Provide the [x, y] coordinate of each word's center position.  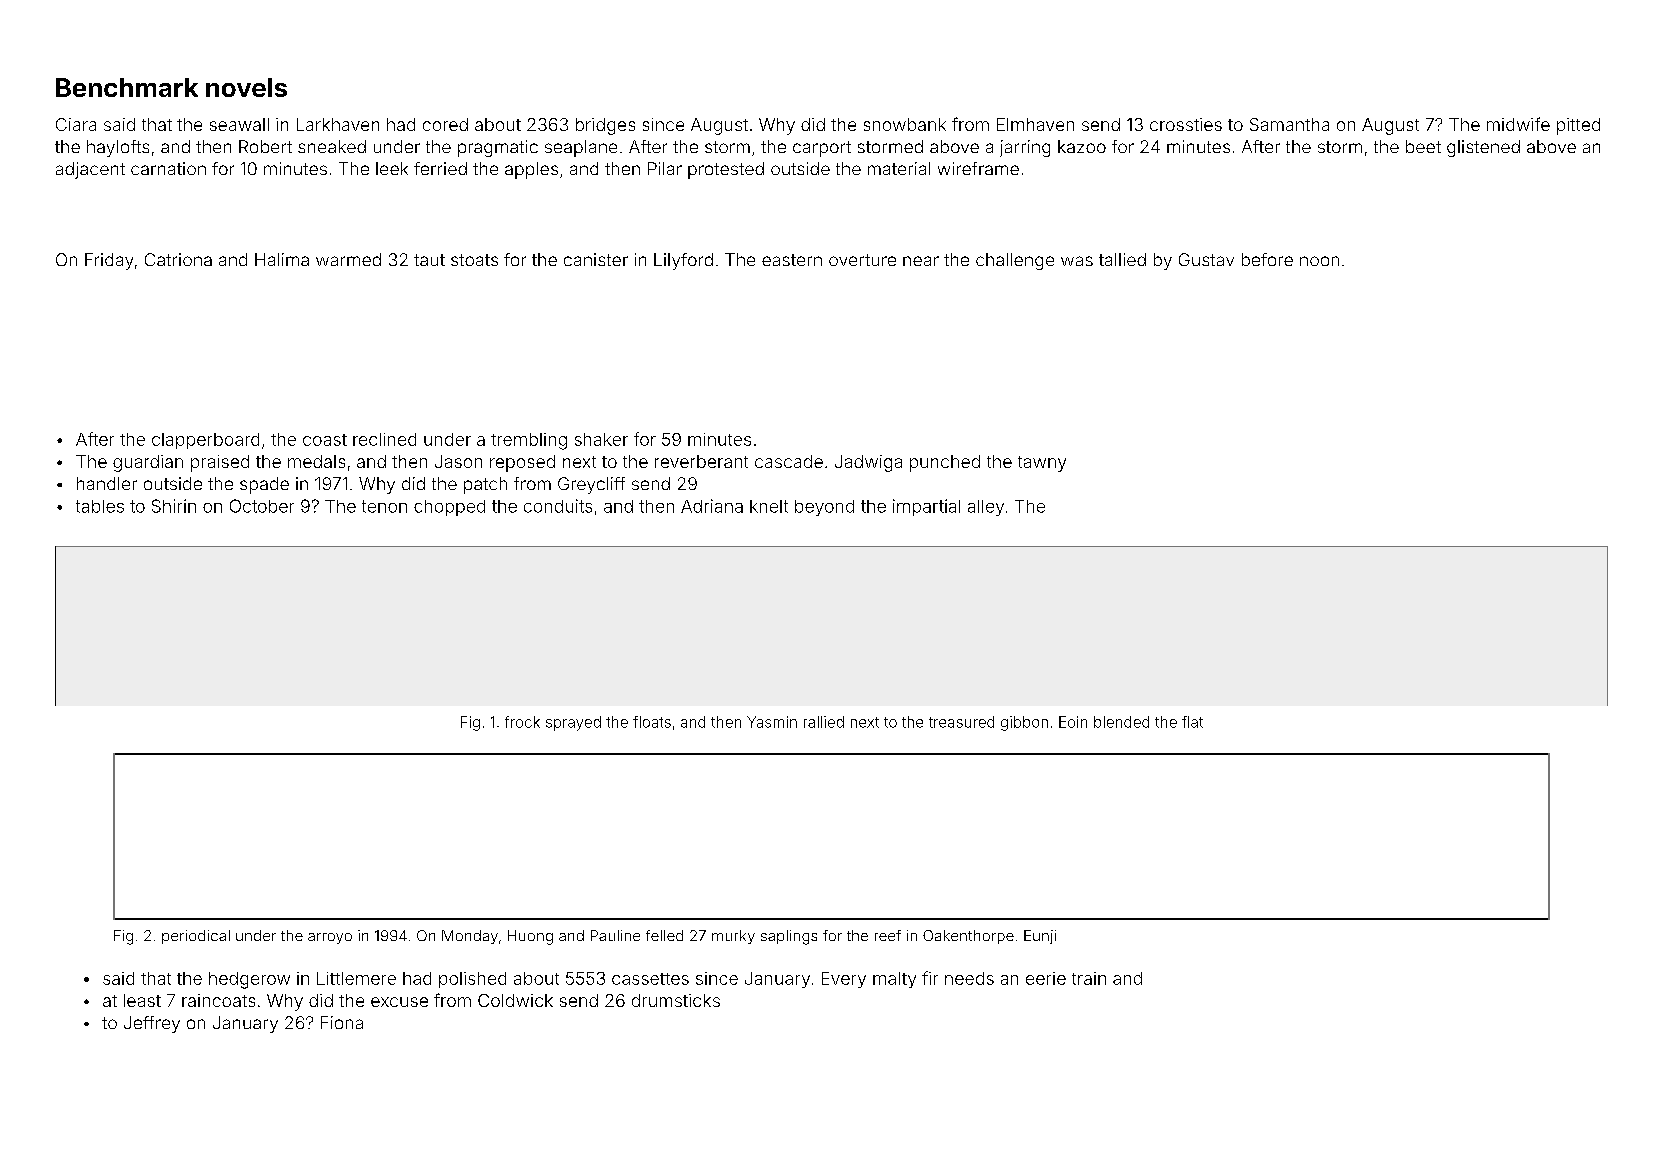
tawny [1042, 464]
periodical [196, 937]
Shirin [174, 506]
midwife [1518, 124]
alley [986, 508]
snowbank [905, 124]
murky [733, 937]
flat [1192, 722]
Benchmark [127, 87]
